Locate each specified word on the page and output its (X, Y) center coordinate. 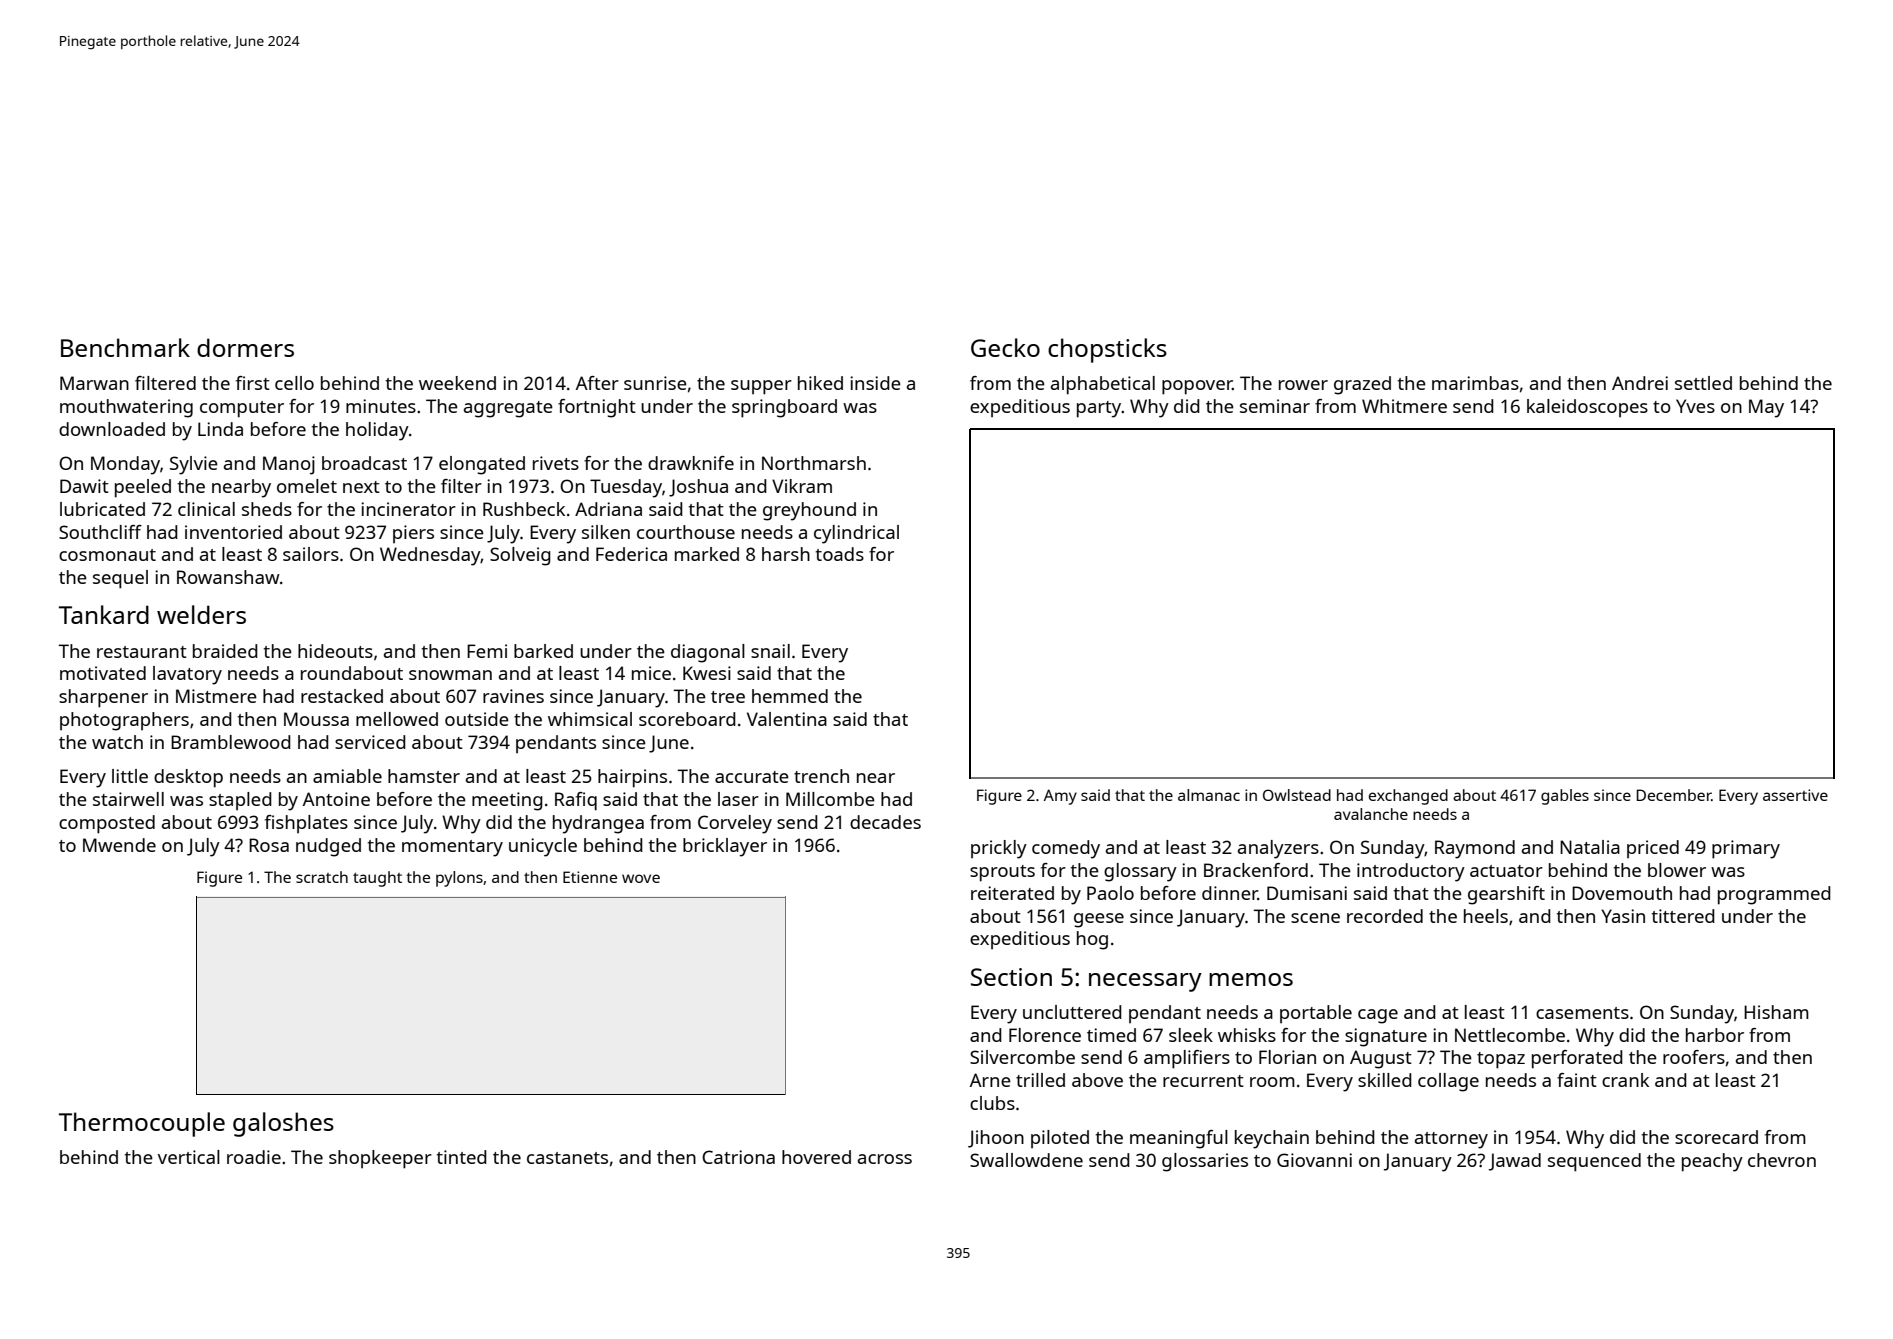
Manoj (289, 465)
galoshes (283, 1124)
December (1674, 795)
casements (1582, 1013)
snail (770, 651)
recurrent (1203, 1081)
